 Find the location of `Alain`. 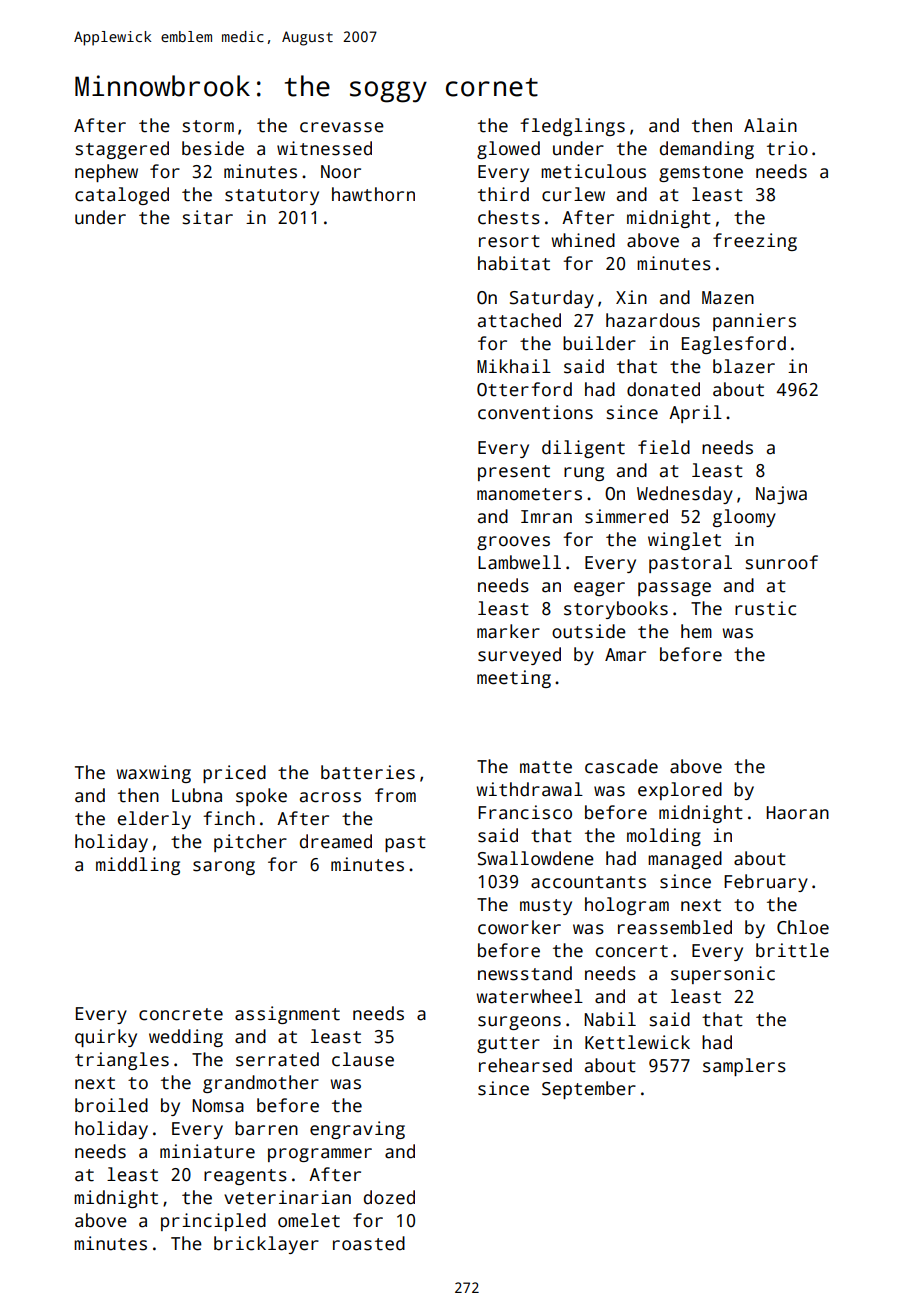

Alain is located at coordinates (770, 125).
